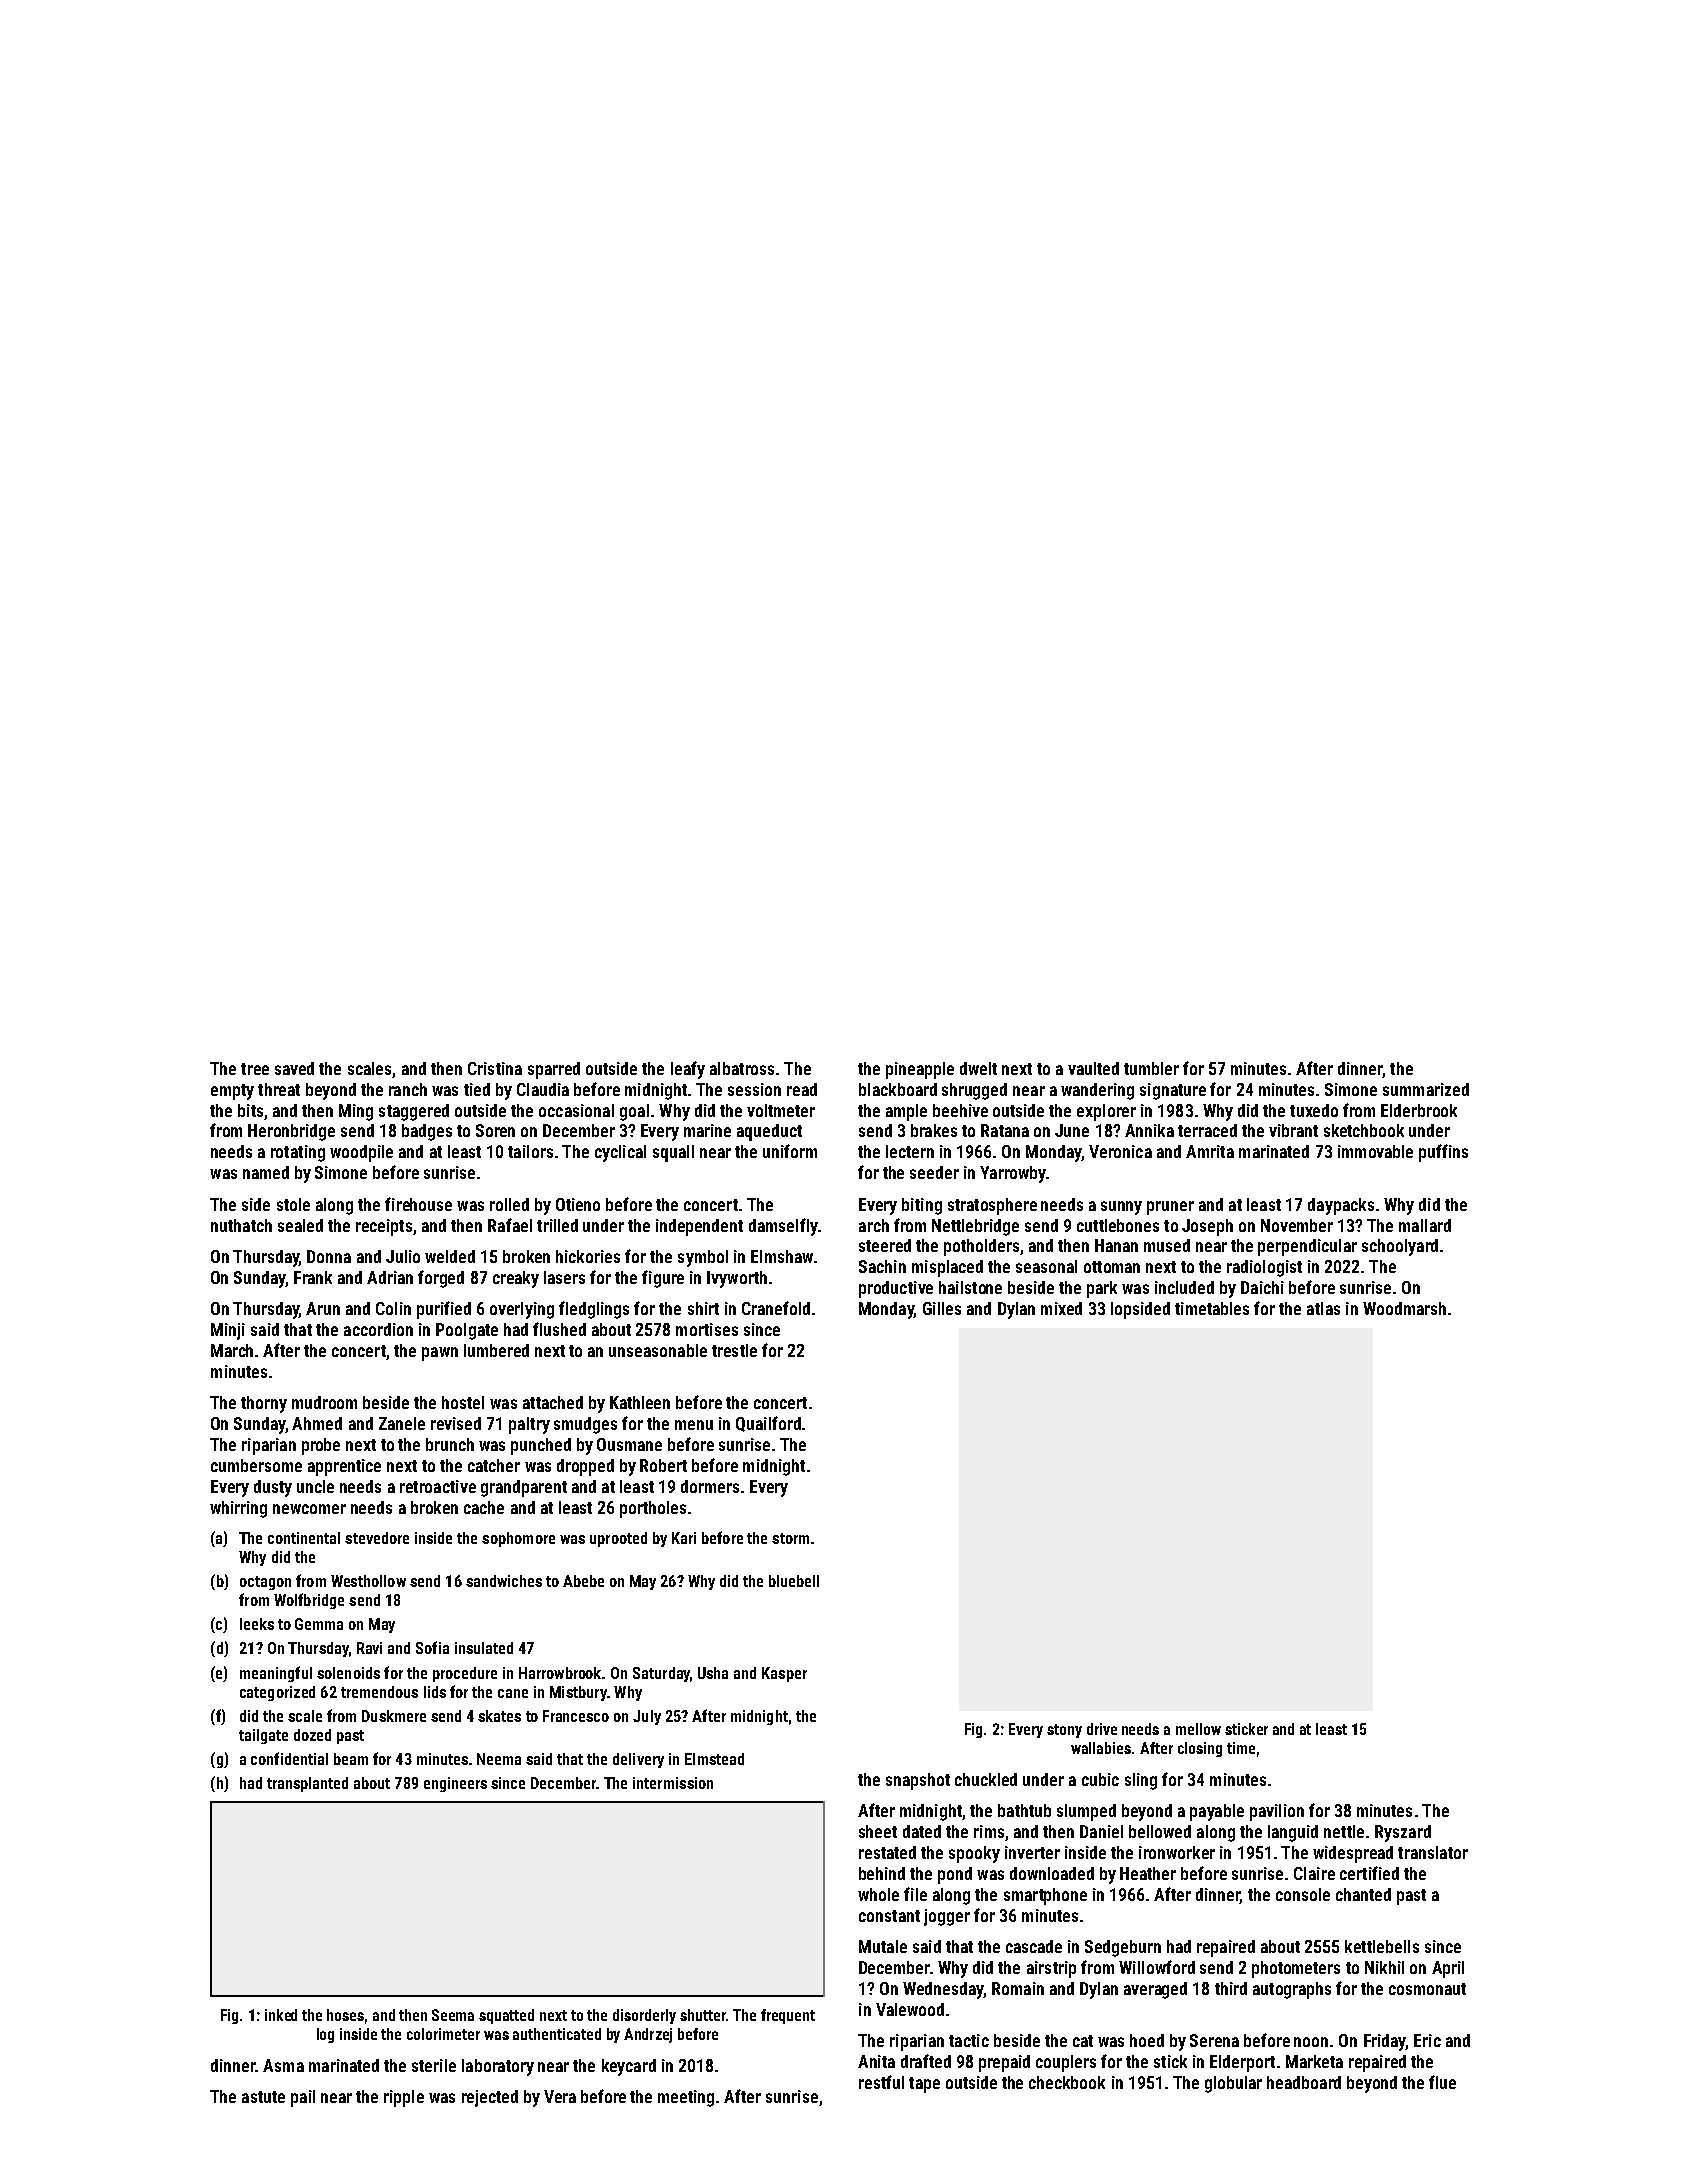  I want to click on pail, so click(303, 2098).
